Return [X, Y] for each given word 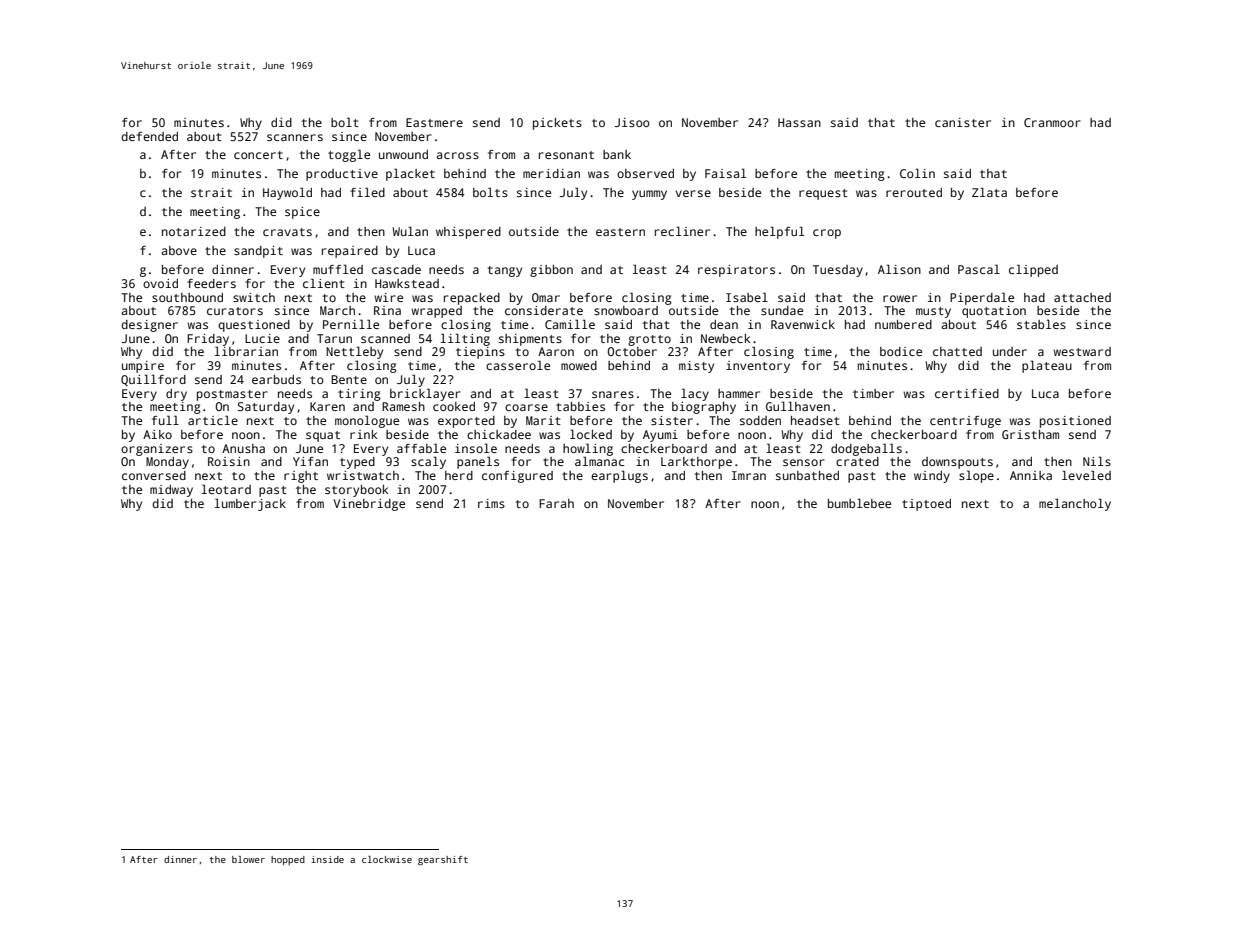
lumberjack [250, 504]
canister [963, 122]
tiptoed [926, 505]
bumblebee [859, 503]
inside [327, 859]
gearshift [443, 860]
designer [149, 326]
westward [1082, 351]
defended [149, 136]
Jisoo [632, 122]
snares [613, 394]
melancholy [1075, 504]
